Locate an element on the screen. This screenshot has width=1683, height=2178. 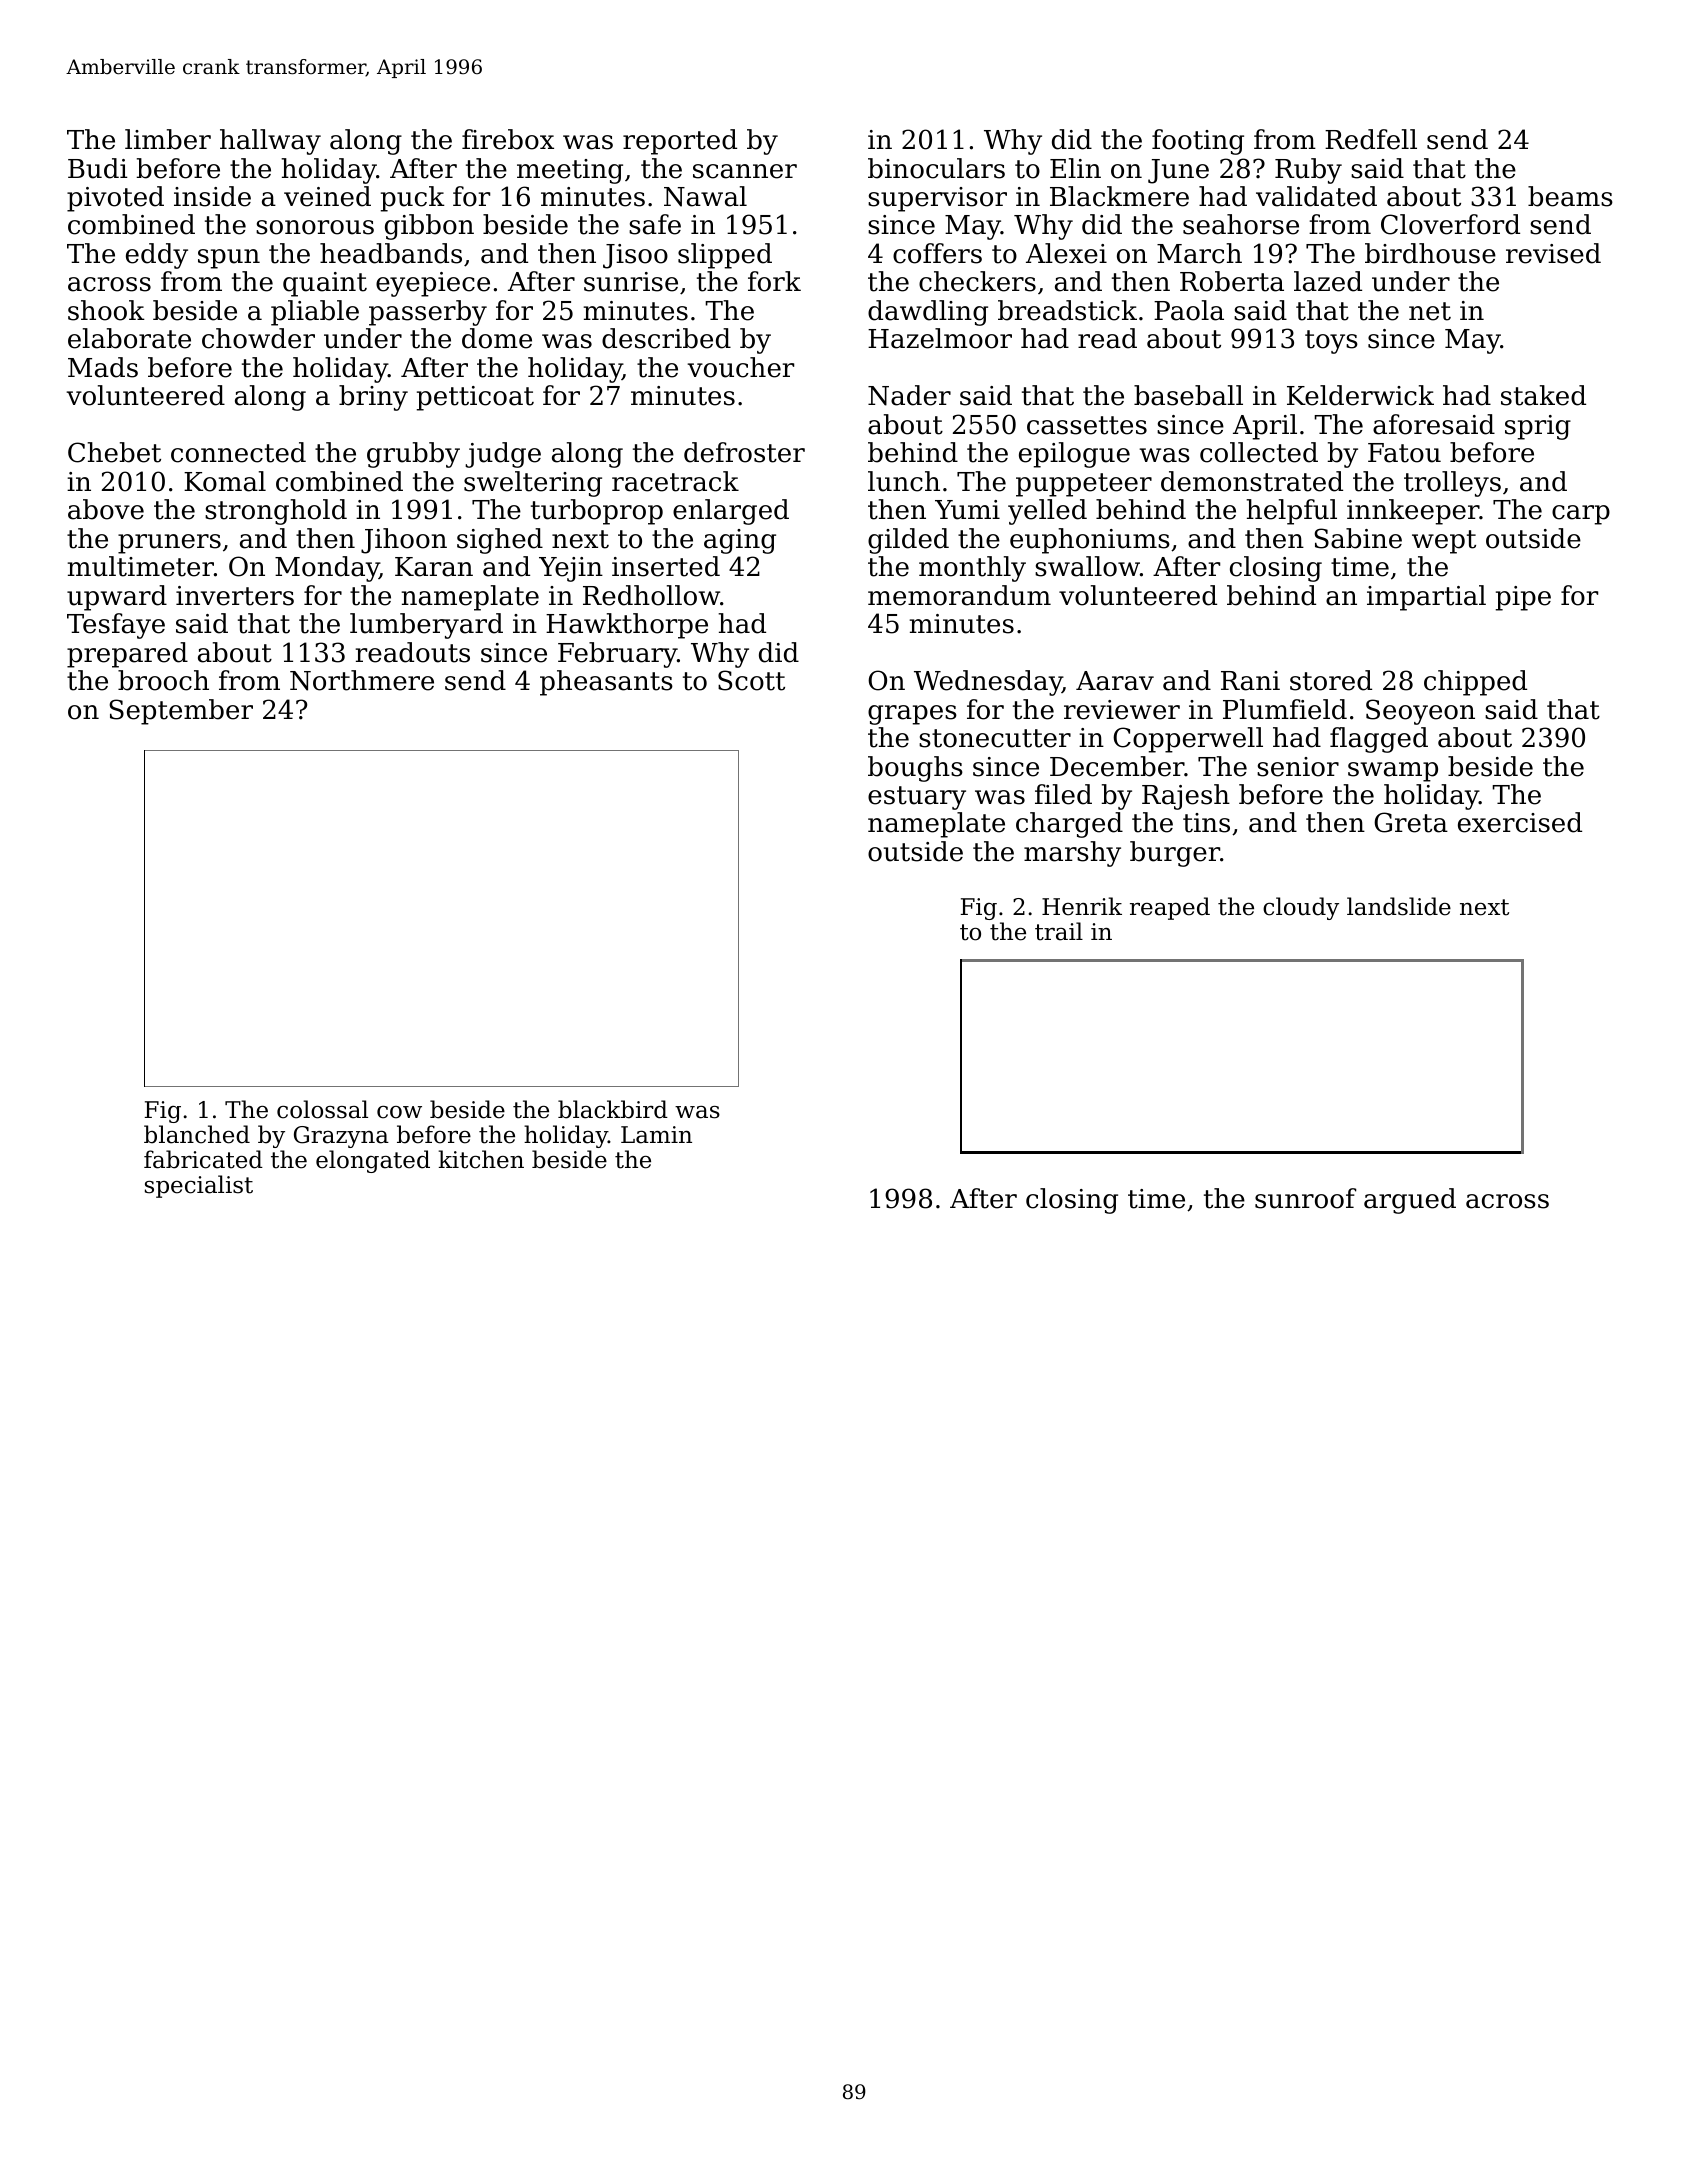
Elin is located at coordinates (1075, 168).
